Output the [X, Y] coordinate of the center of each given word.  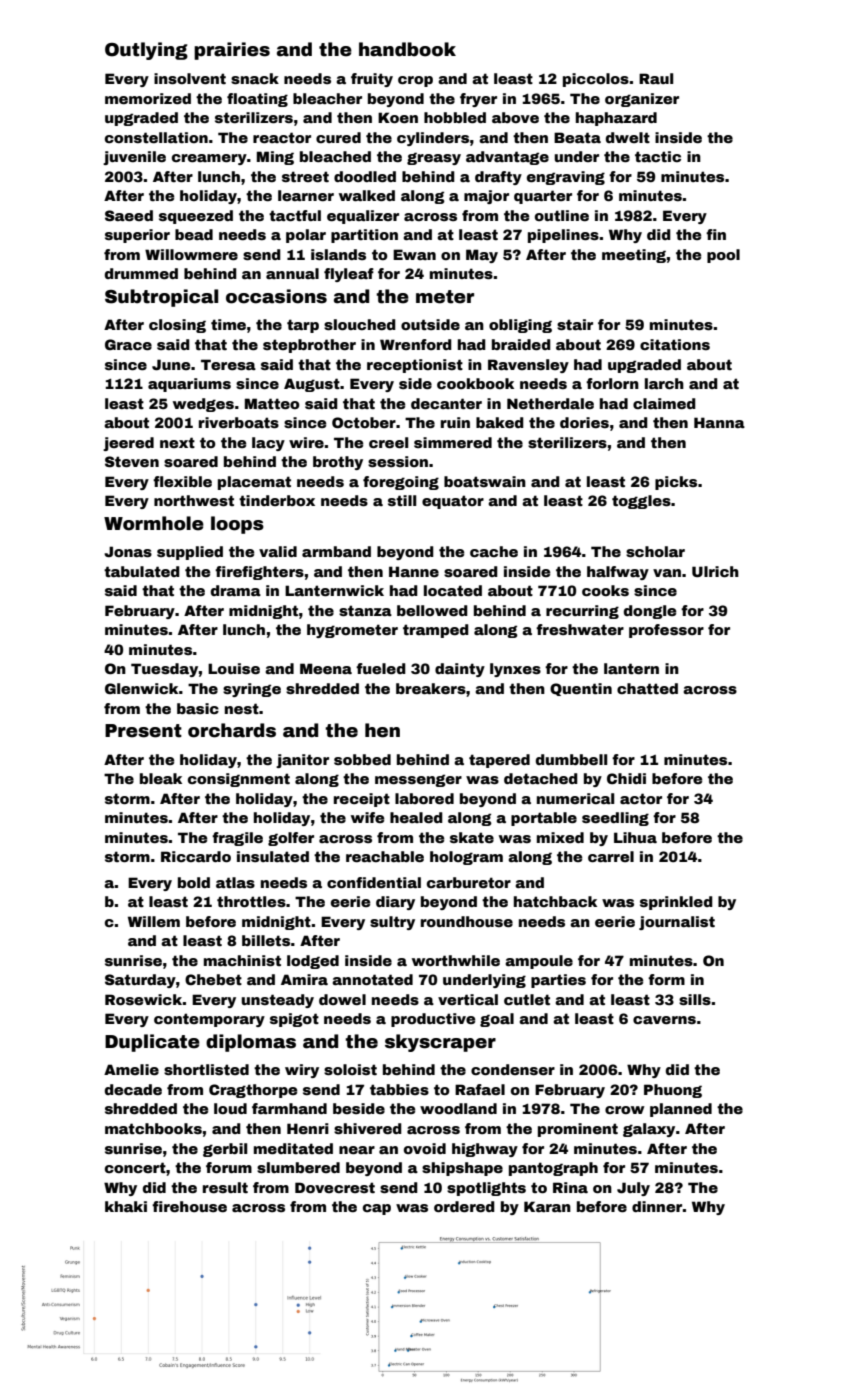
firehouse [189, 1206]
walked [367, 195]
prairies [232, 51]
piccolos [596, 80]
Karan [547, 1206]
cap [377, 1209]
